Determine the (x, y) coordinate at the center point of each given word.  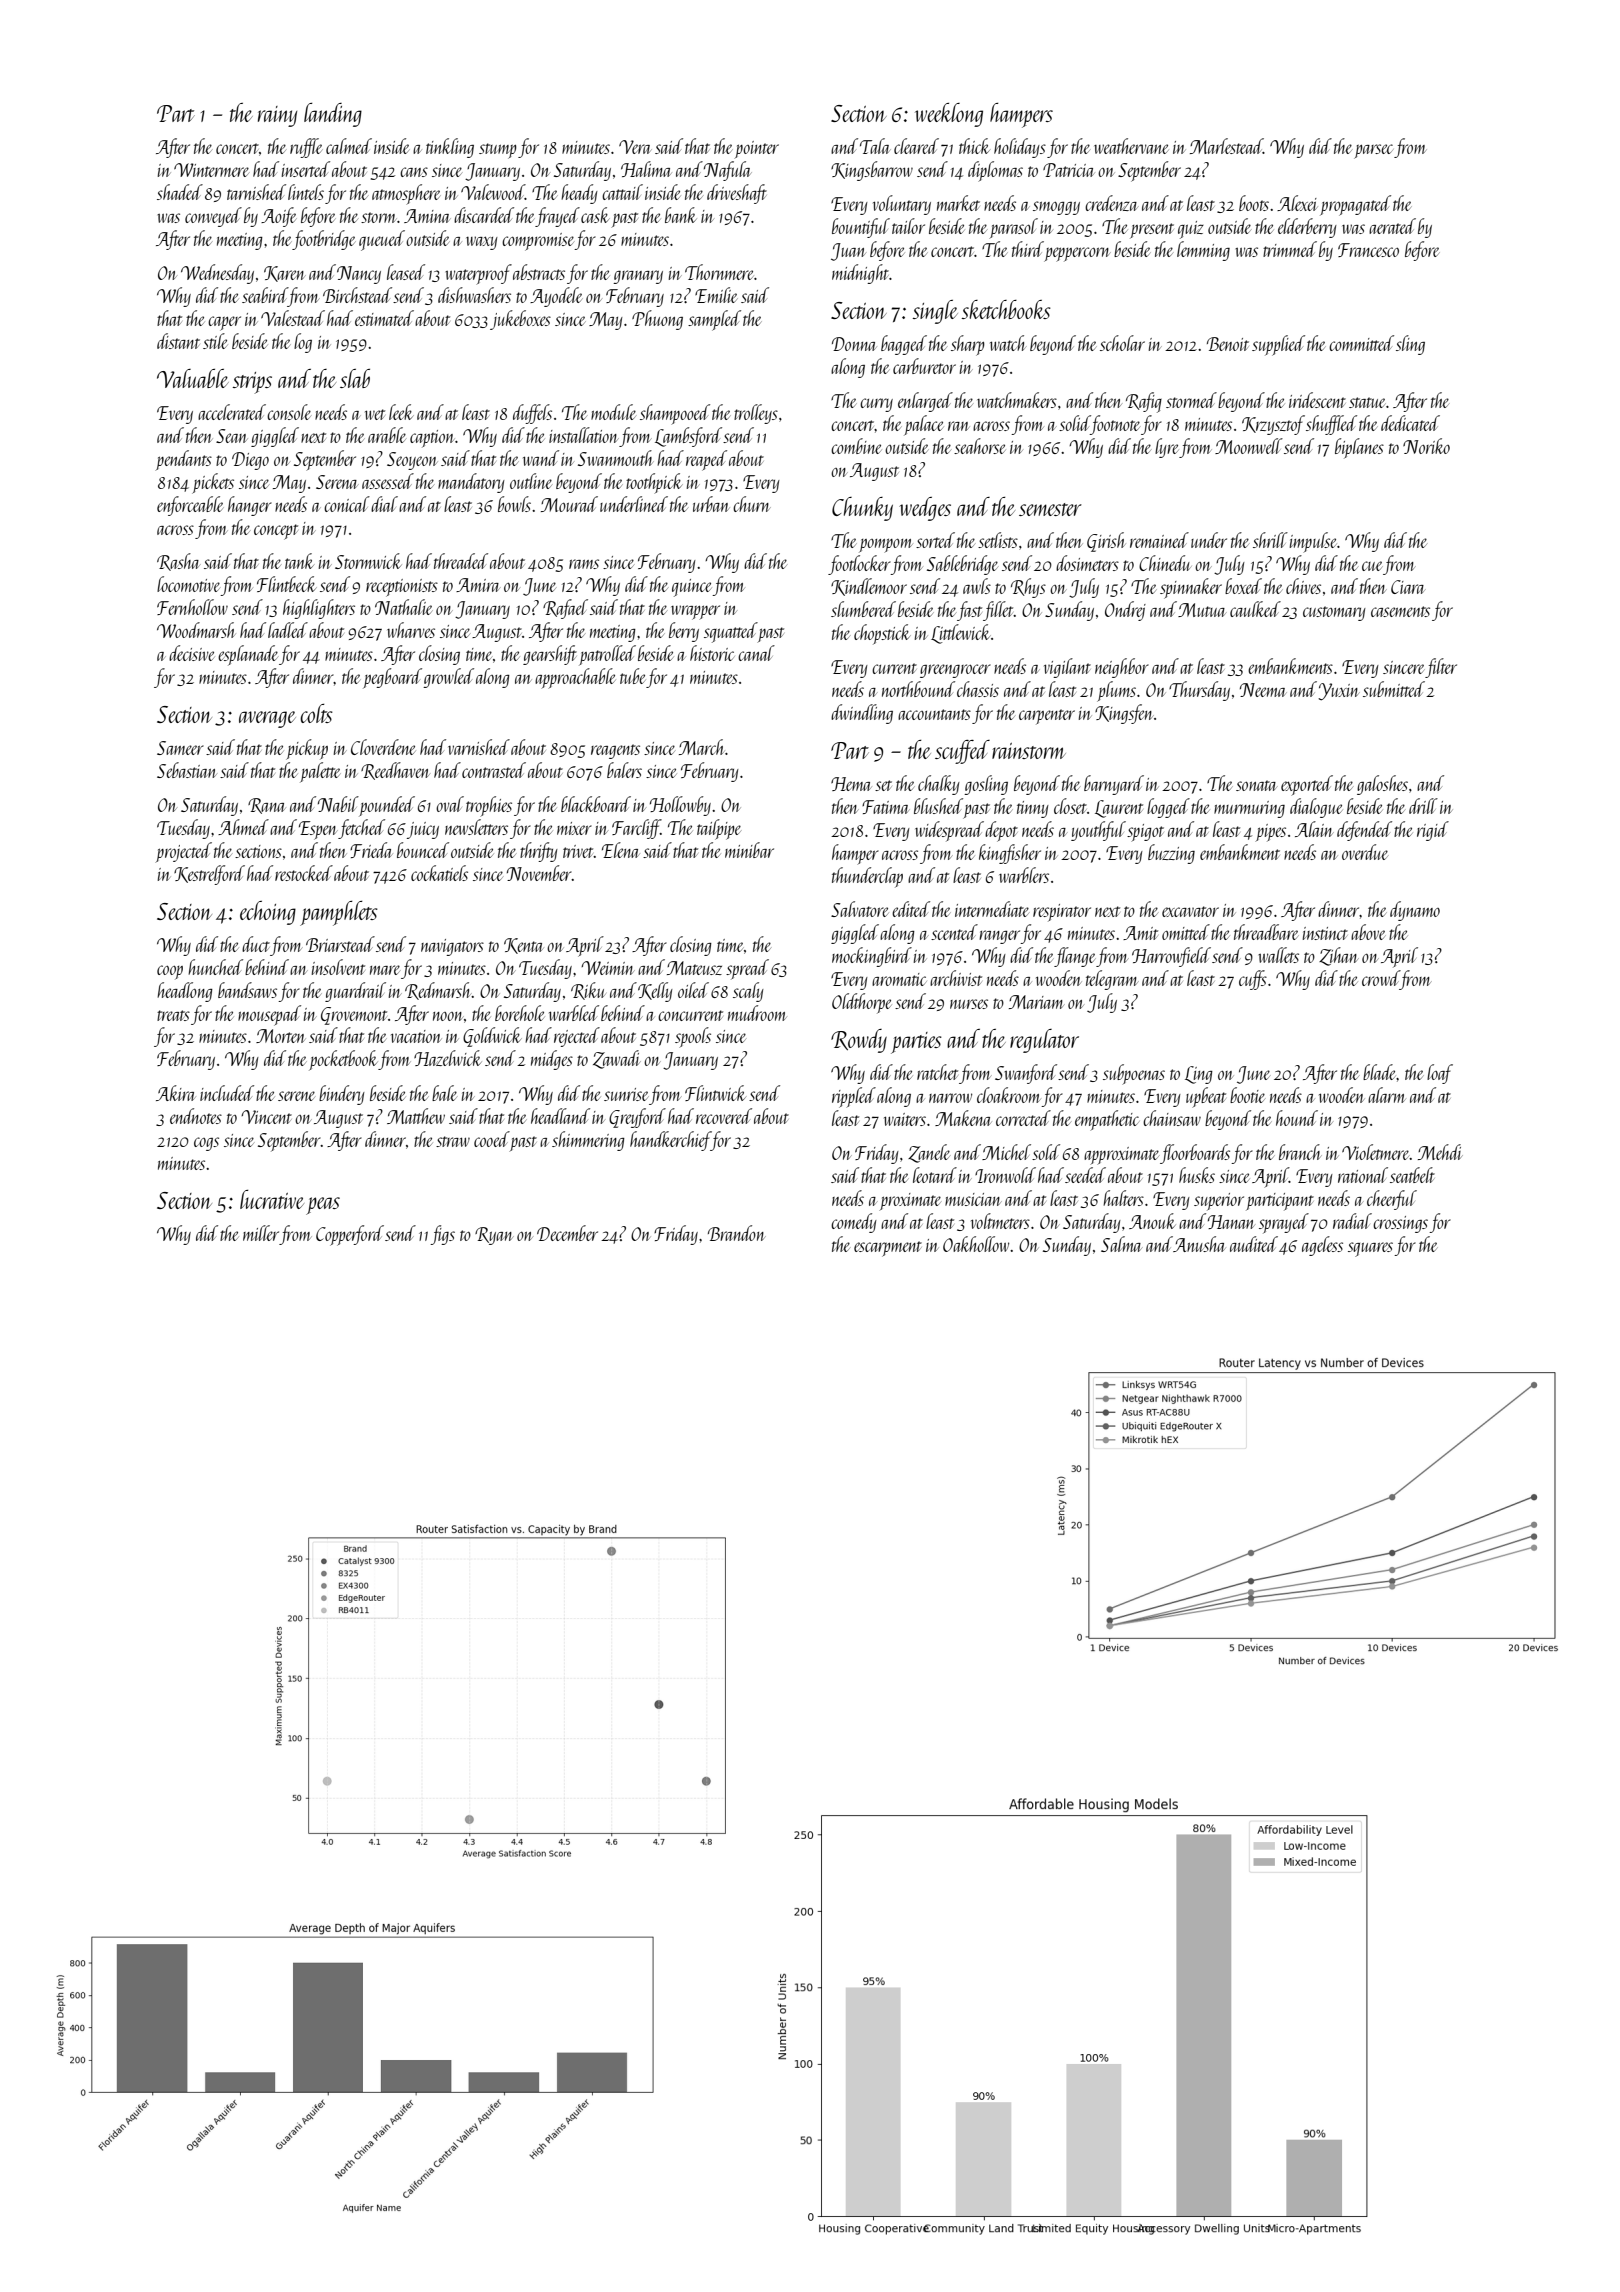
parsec (1373, 151)
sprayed (1284, 1223)
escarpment (888, 1249)
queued (382, 240)
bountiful (861, 228)
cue (1372, 566)
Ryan (494, 1236)
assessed (388, 481)
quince (692, 588)
